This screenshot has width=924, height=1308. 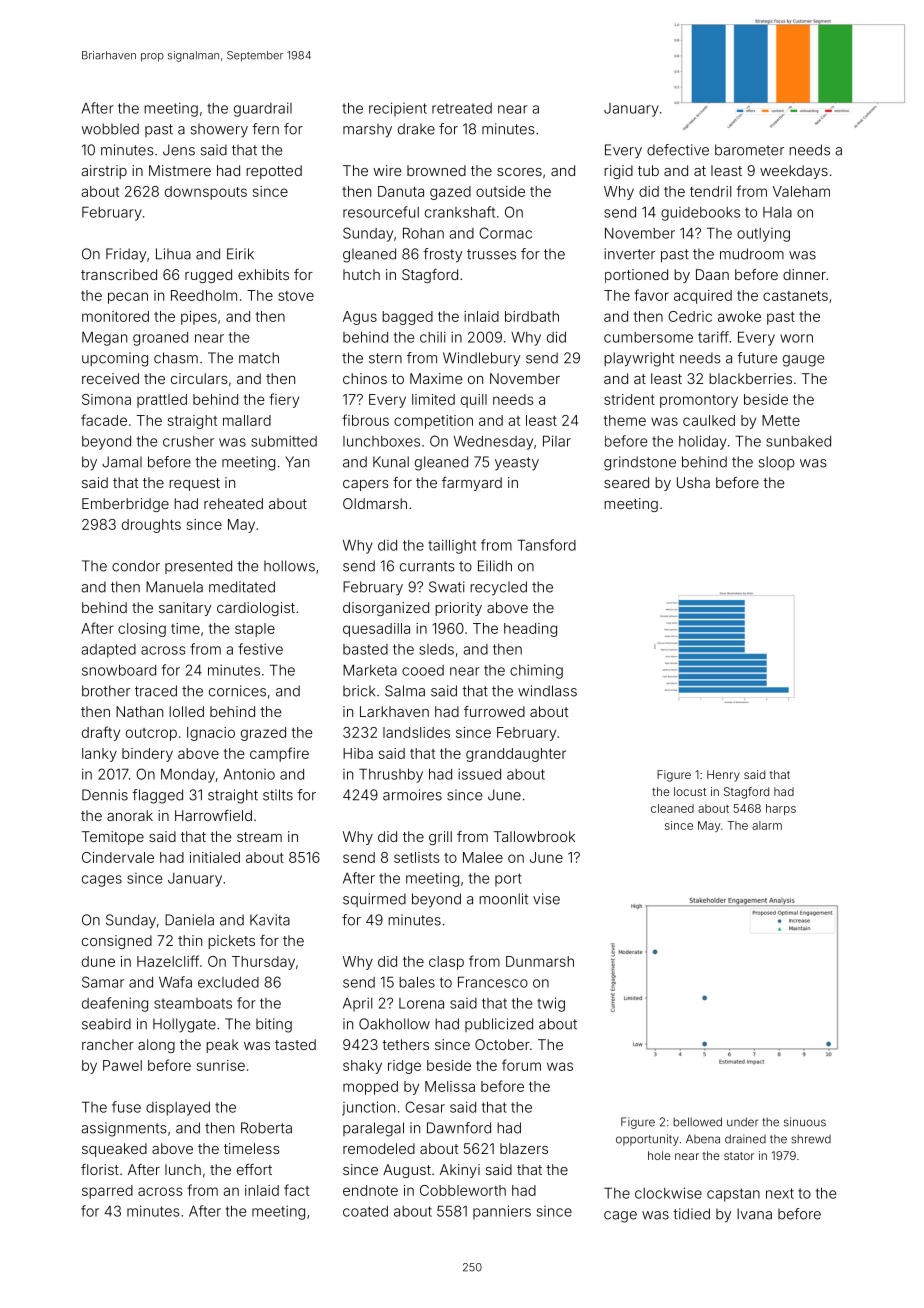 What do you see at coordinates (462, 108) in the screenshot?
I see `retreated` at bounding box center [462, 108].
